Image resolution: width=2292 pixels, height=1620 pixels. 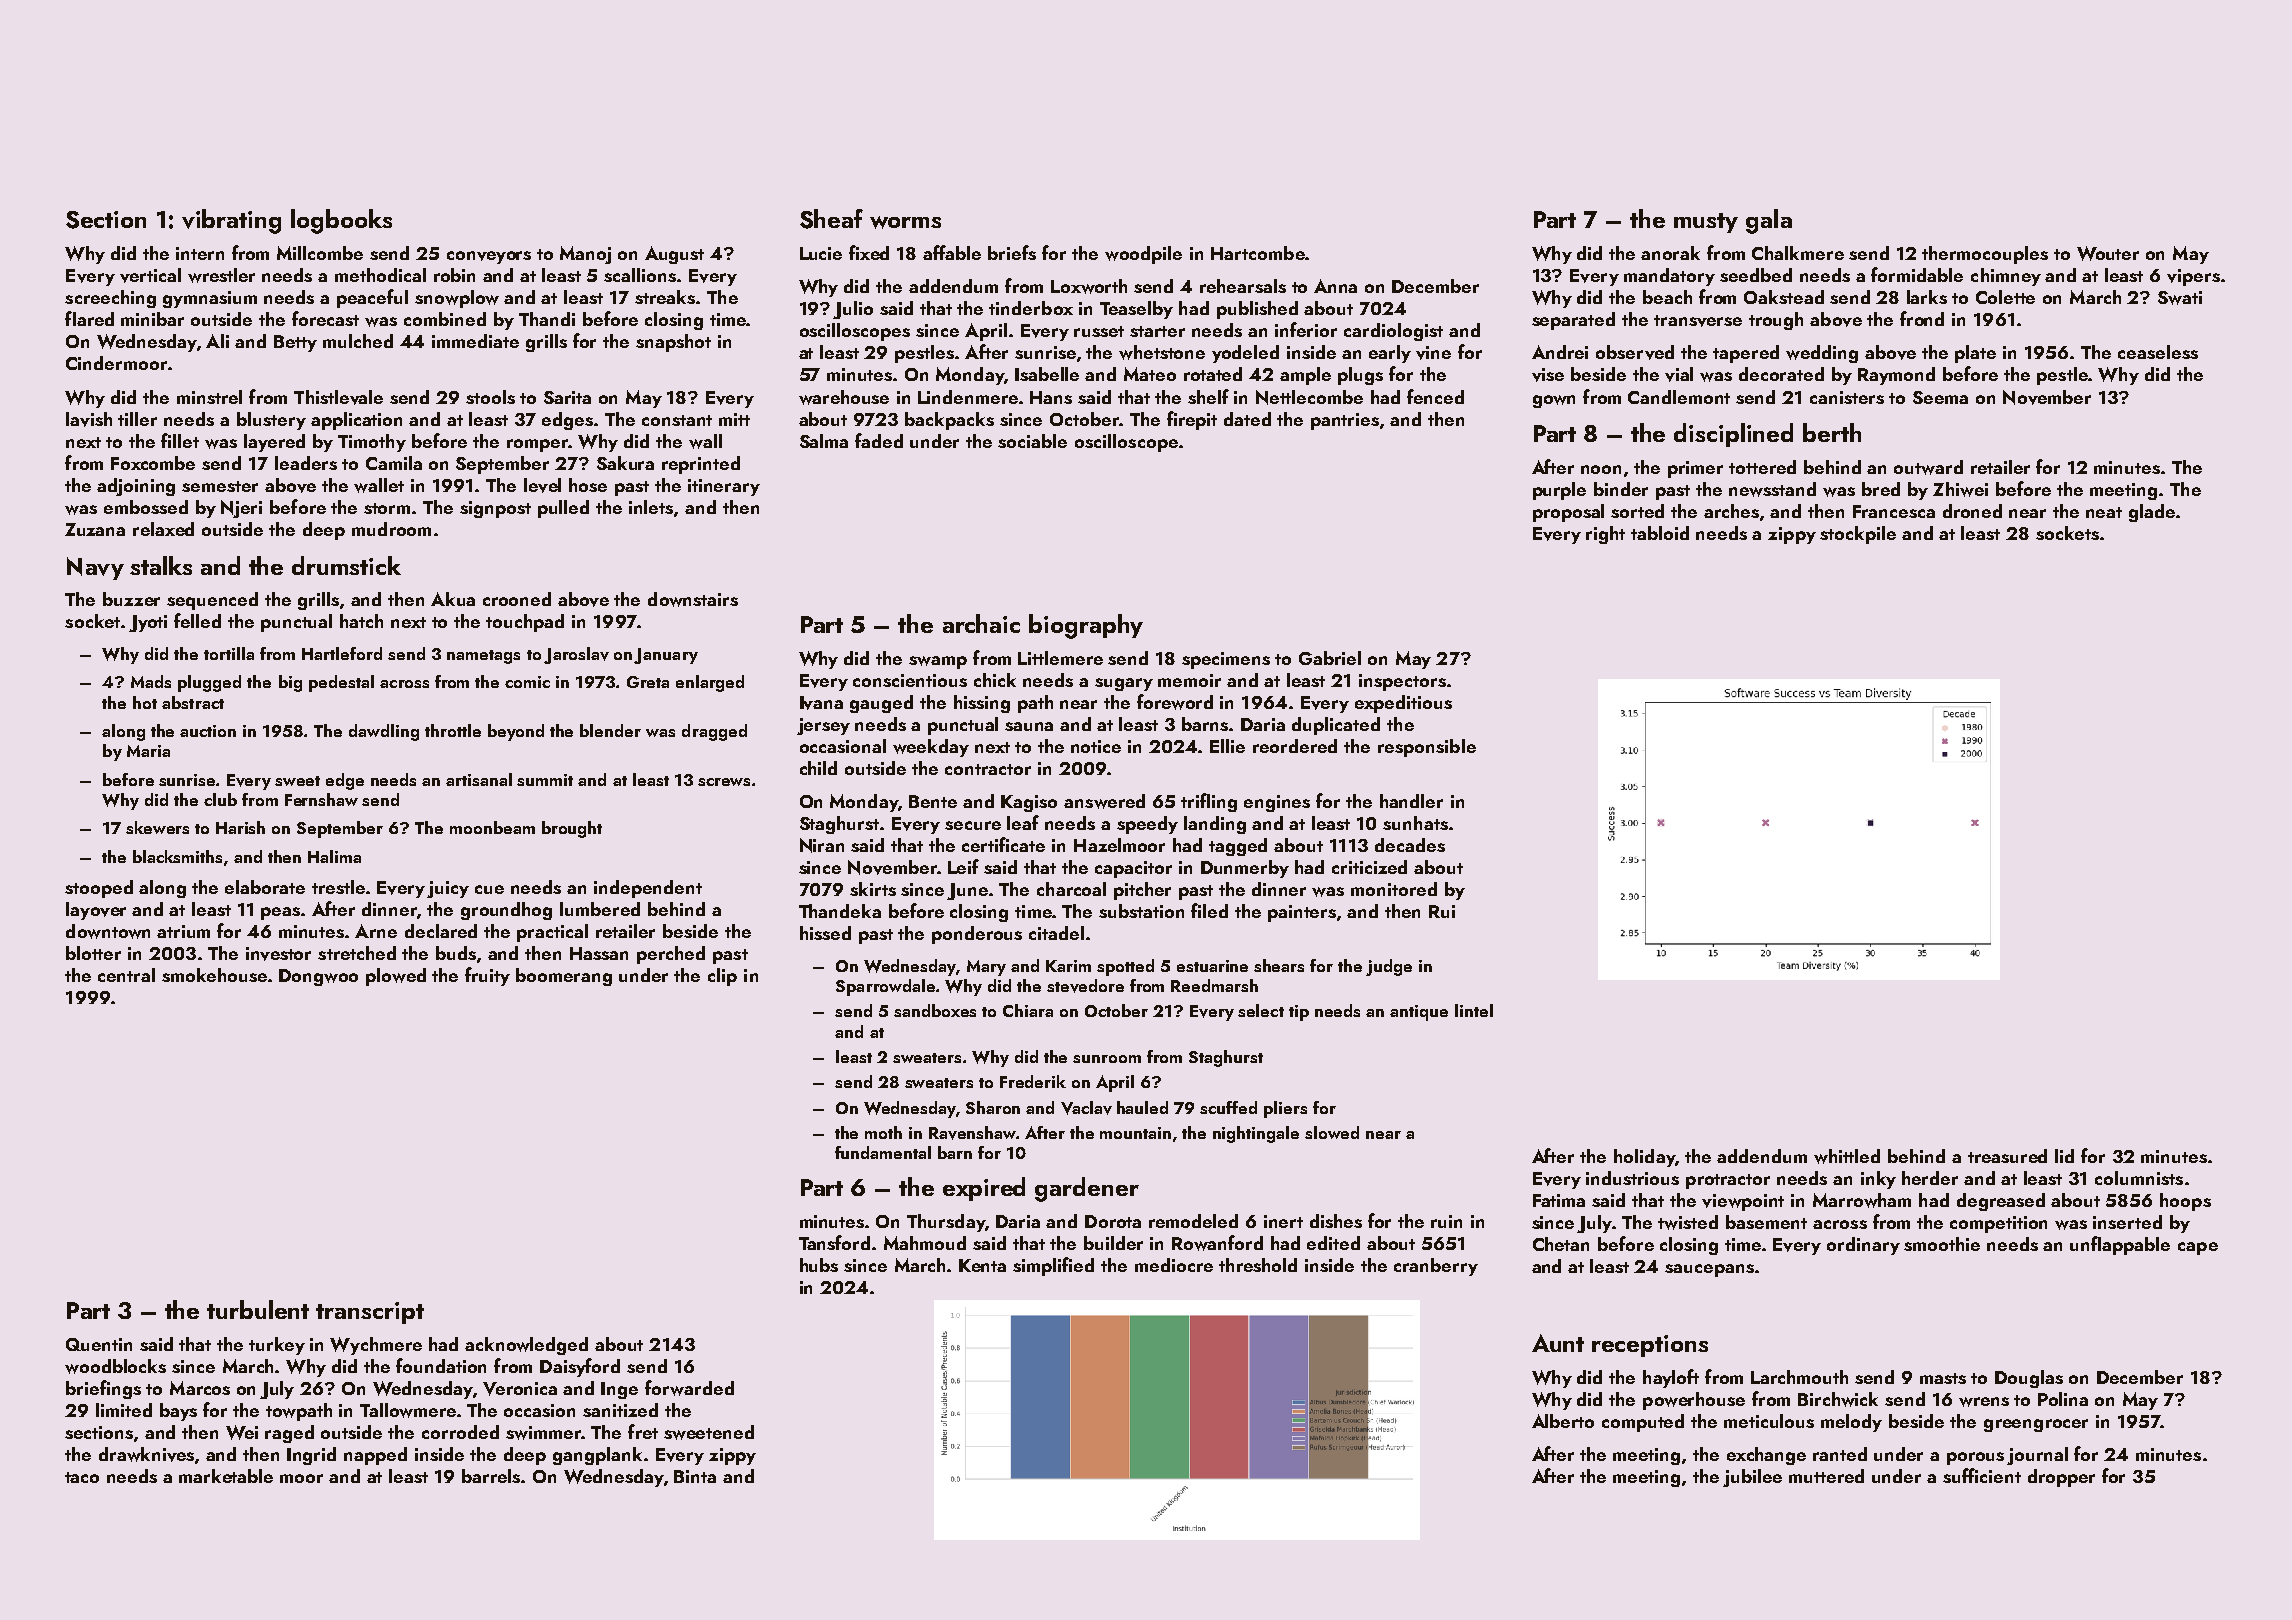 I want to click on forwarded, so click(x=689, y=1388).
